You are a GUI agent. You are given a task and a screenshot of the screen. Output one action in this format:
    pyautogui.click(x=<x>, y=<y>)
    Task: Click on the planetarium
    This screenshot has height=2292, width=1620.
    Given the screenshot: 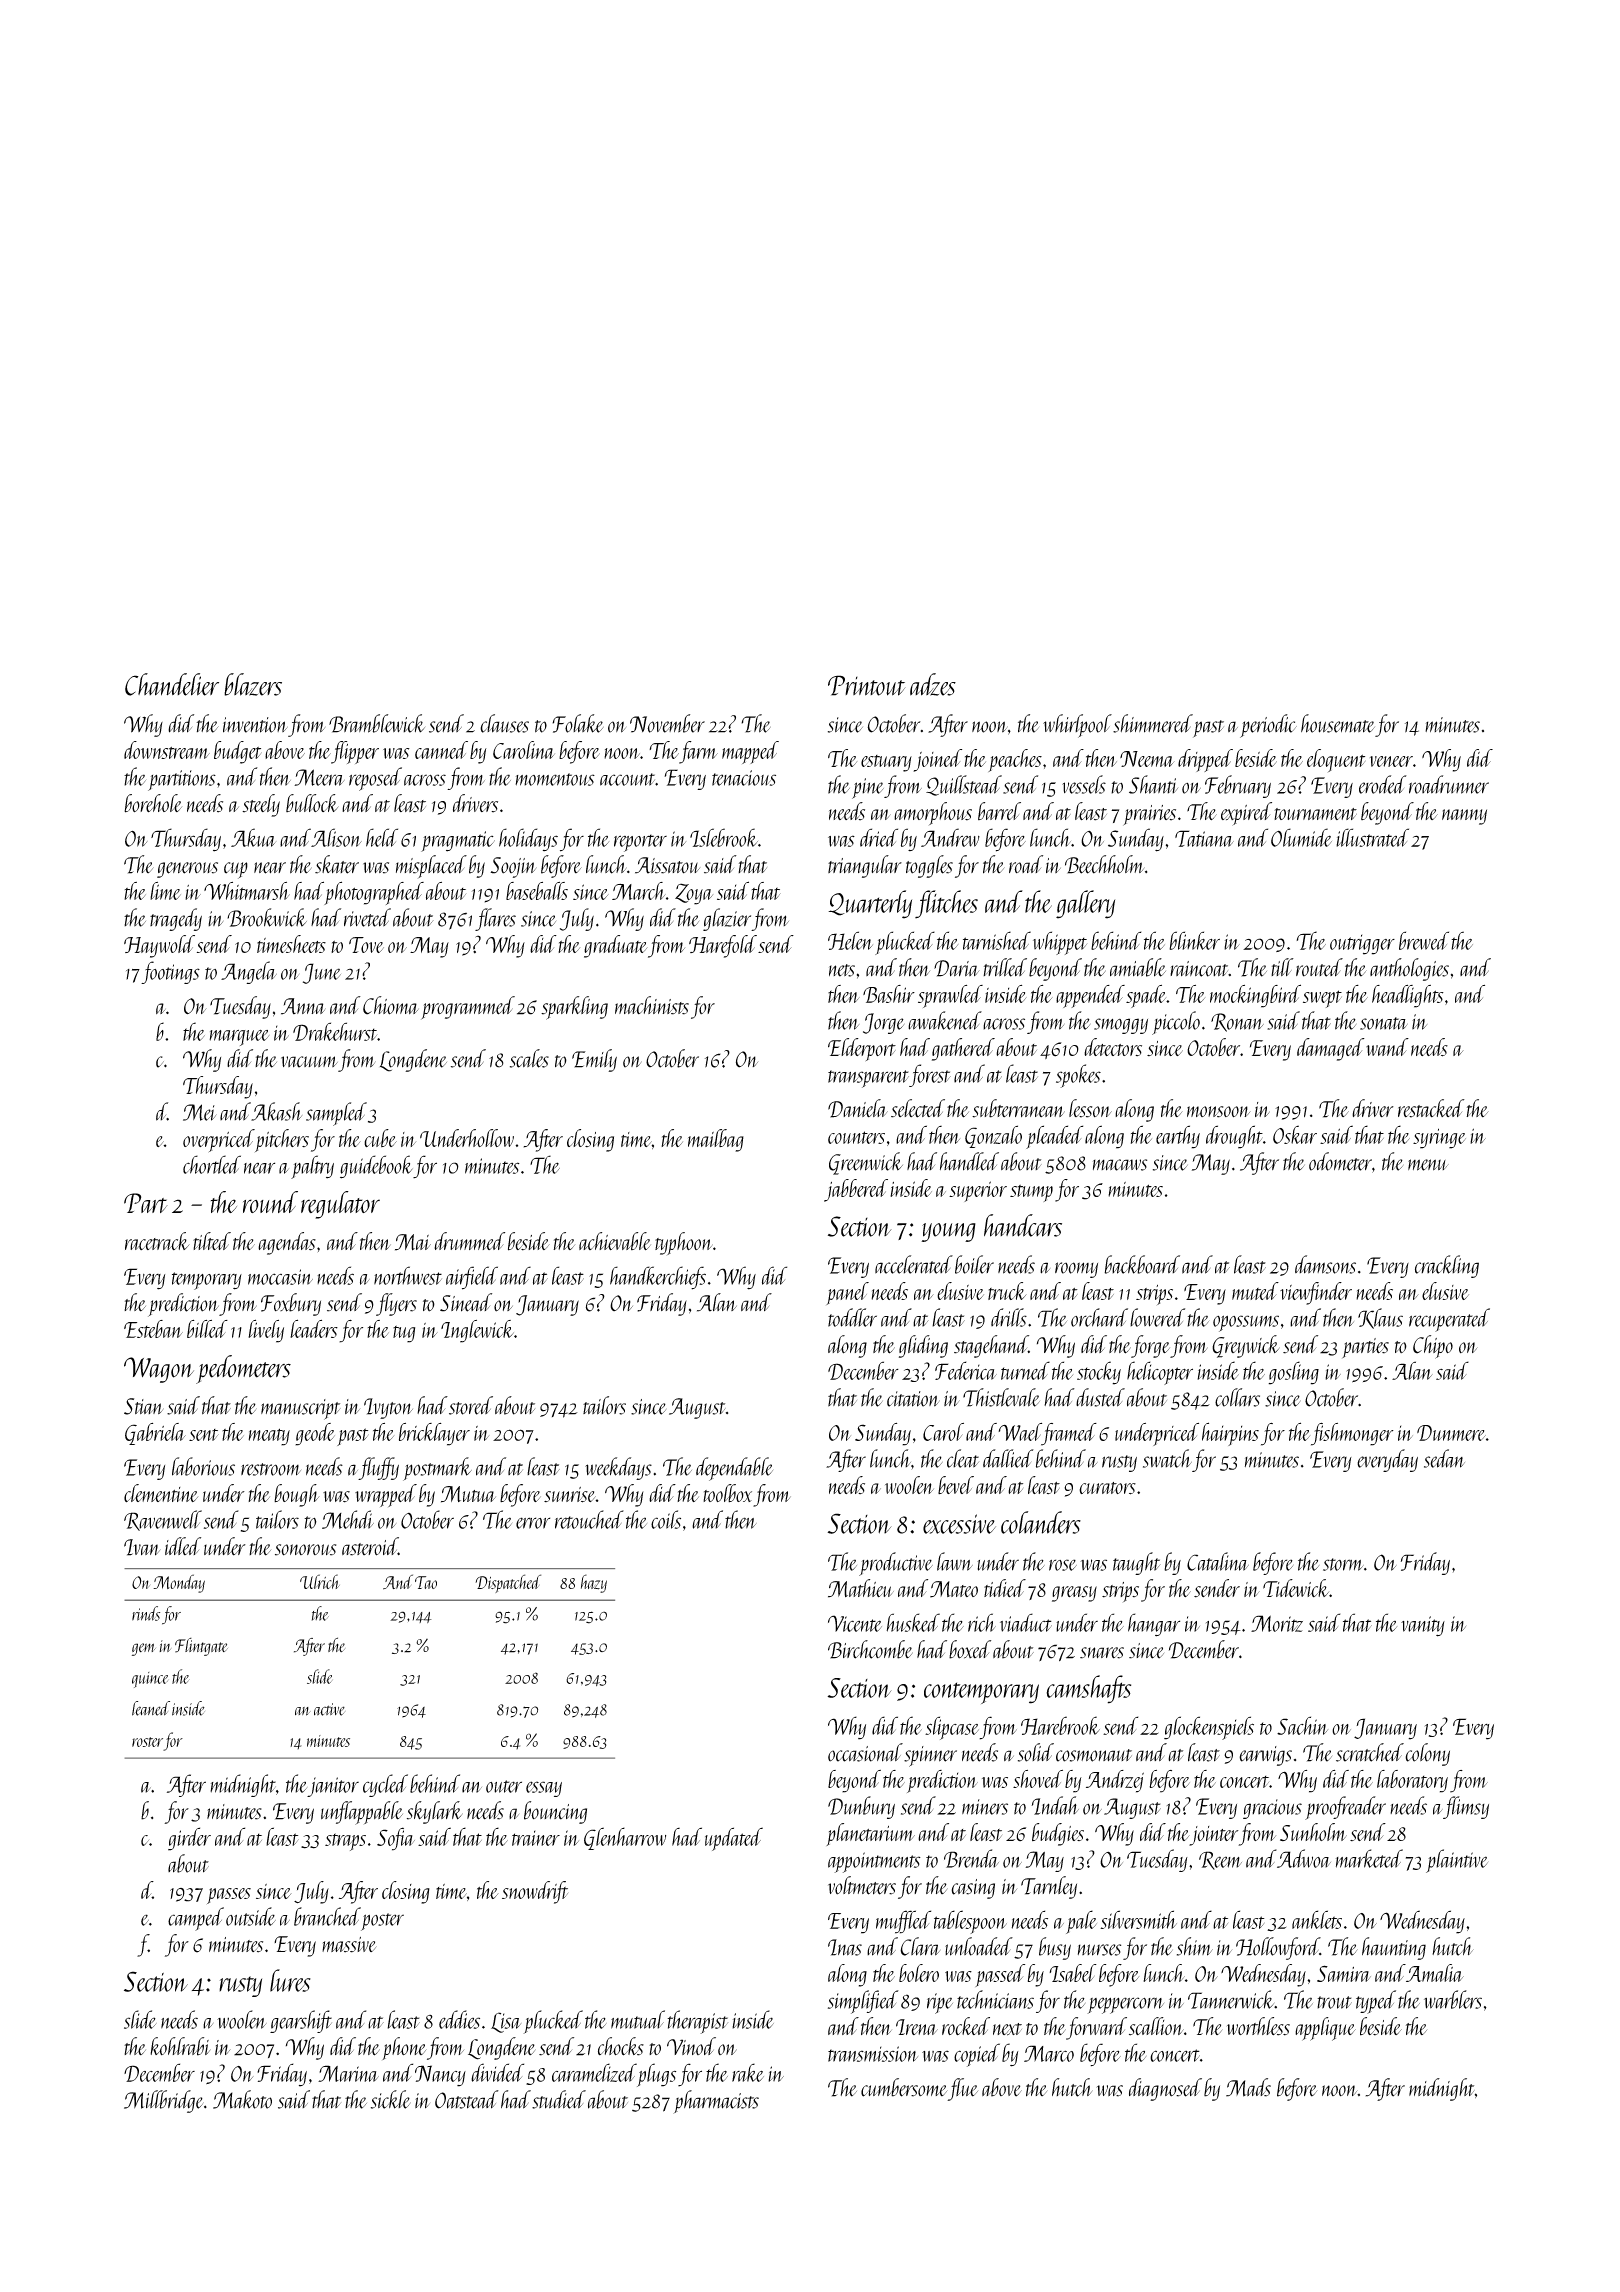 What is the action you would take?
    pyautogui.click(x=870, y=1834)
